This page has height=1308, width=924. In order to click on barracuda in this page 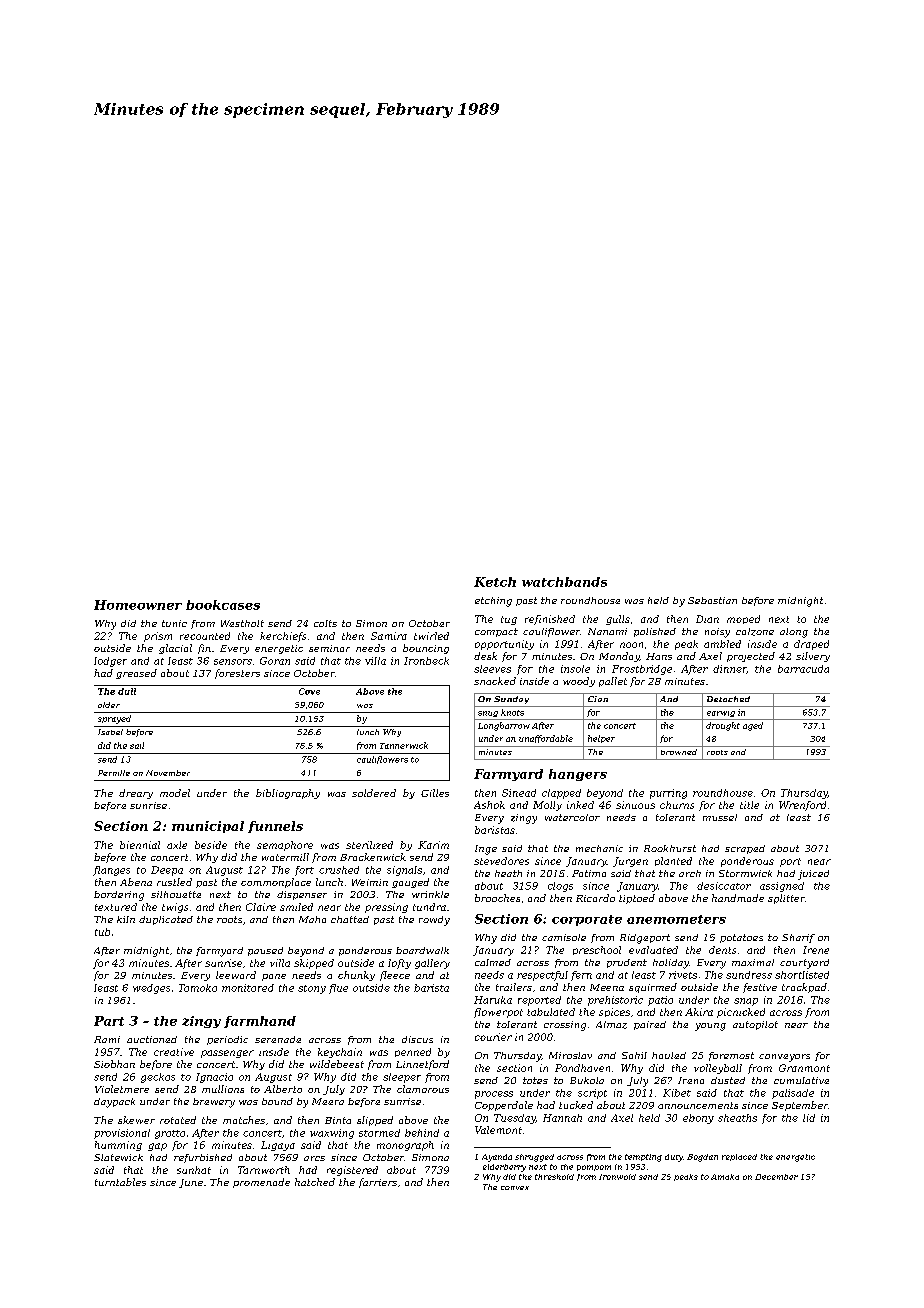, I will do `click(803, 669)`.
